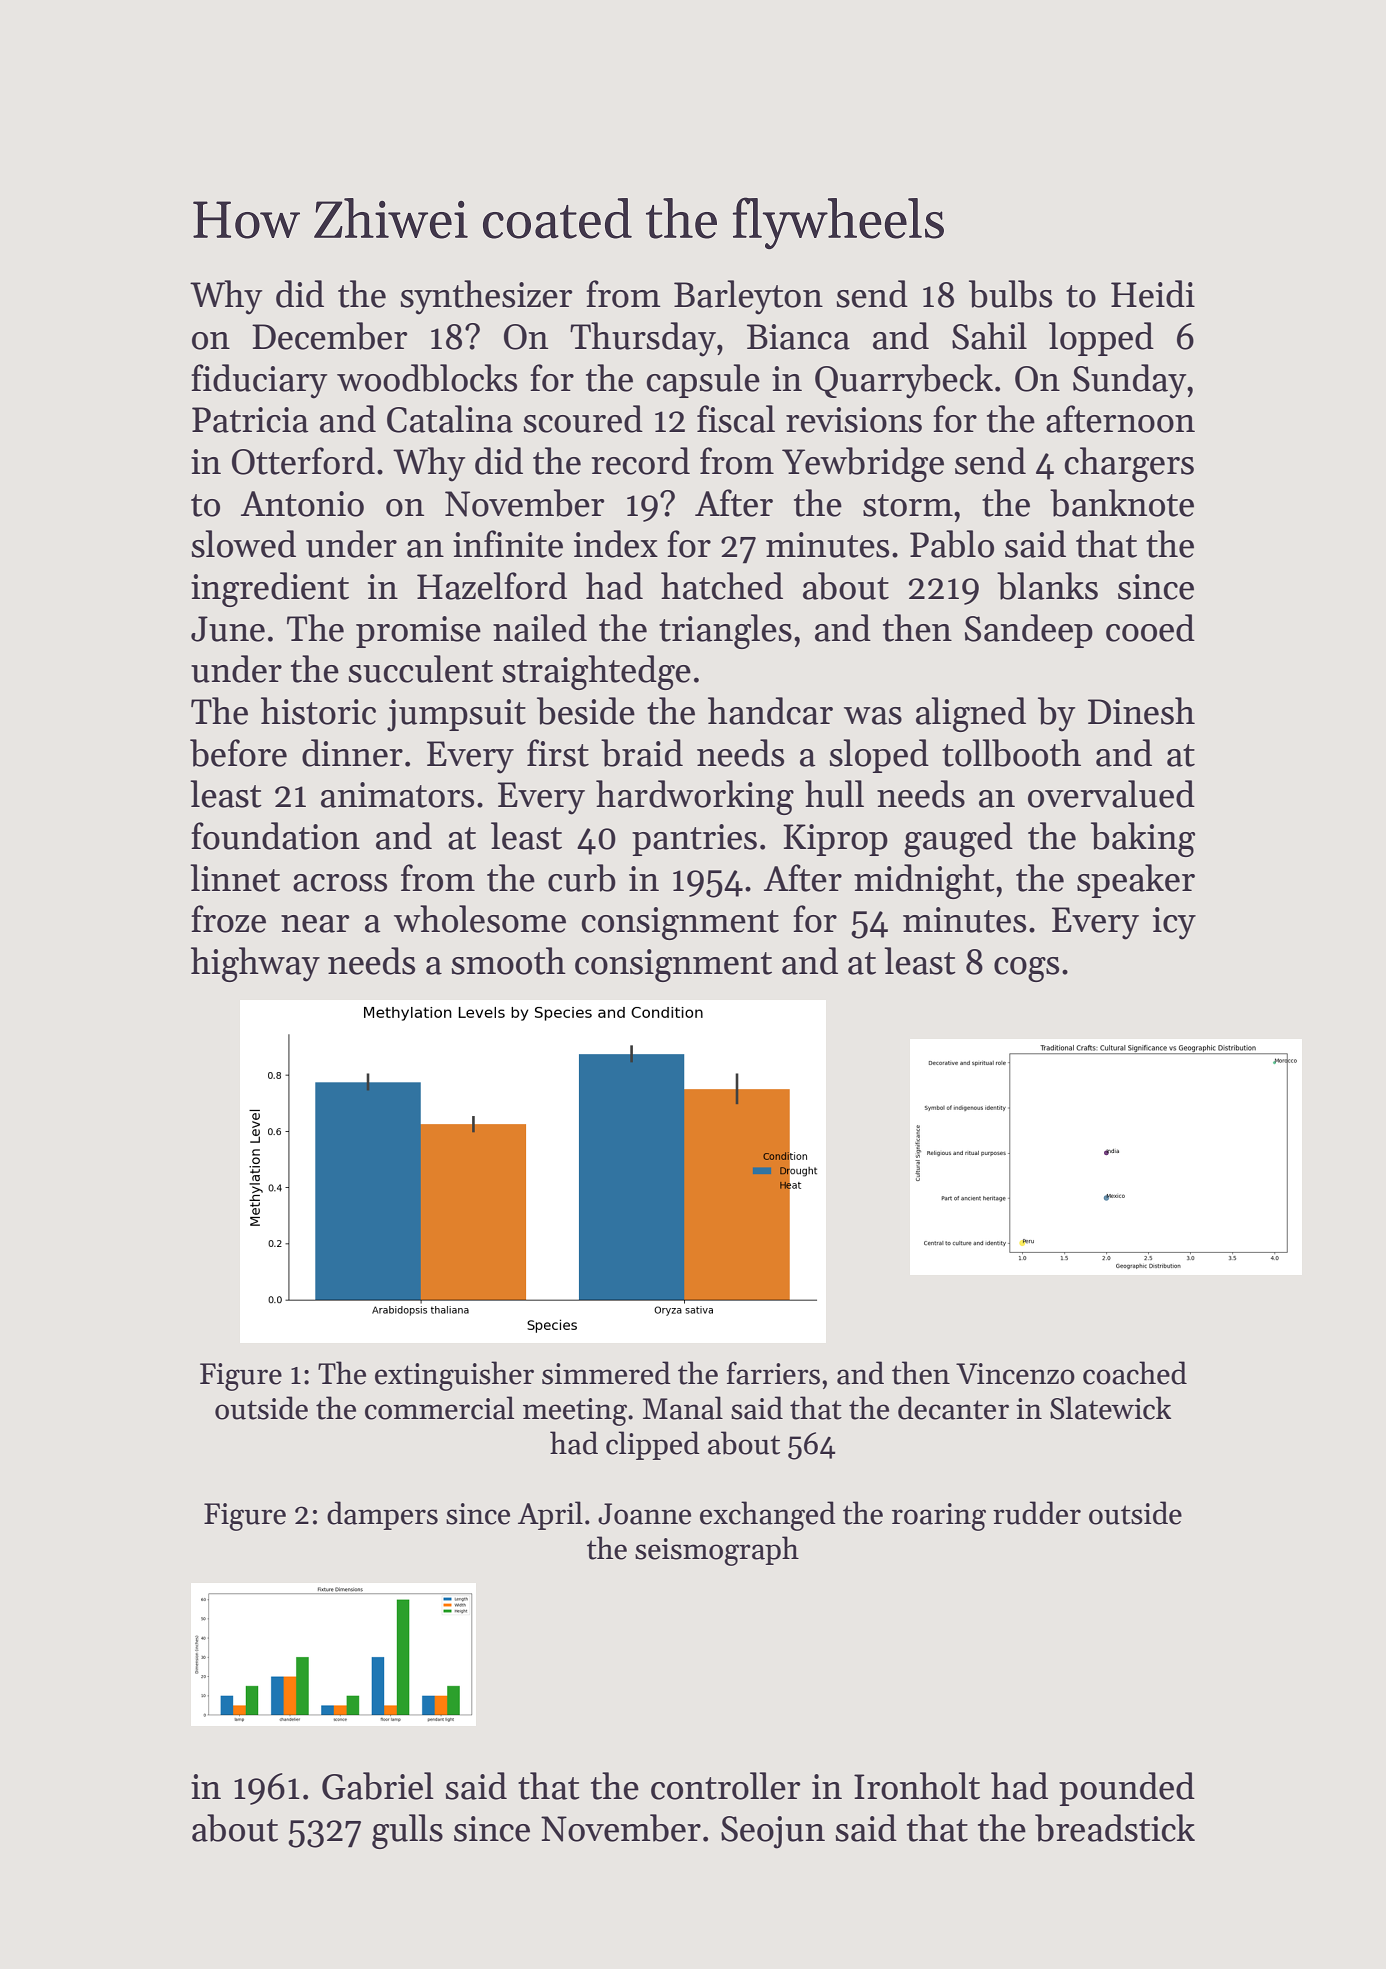 This screenshot has height=1969, width=1386. I want to click on Barleyton, so click(748, 297).
